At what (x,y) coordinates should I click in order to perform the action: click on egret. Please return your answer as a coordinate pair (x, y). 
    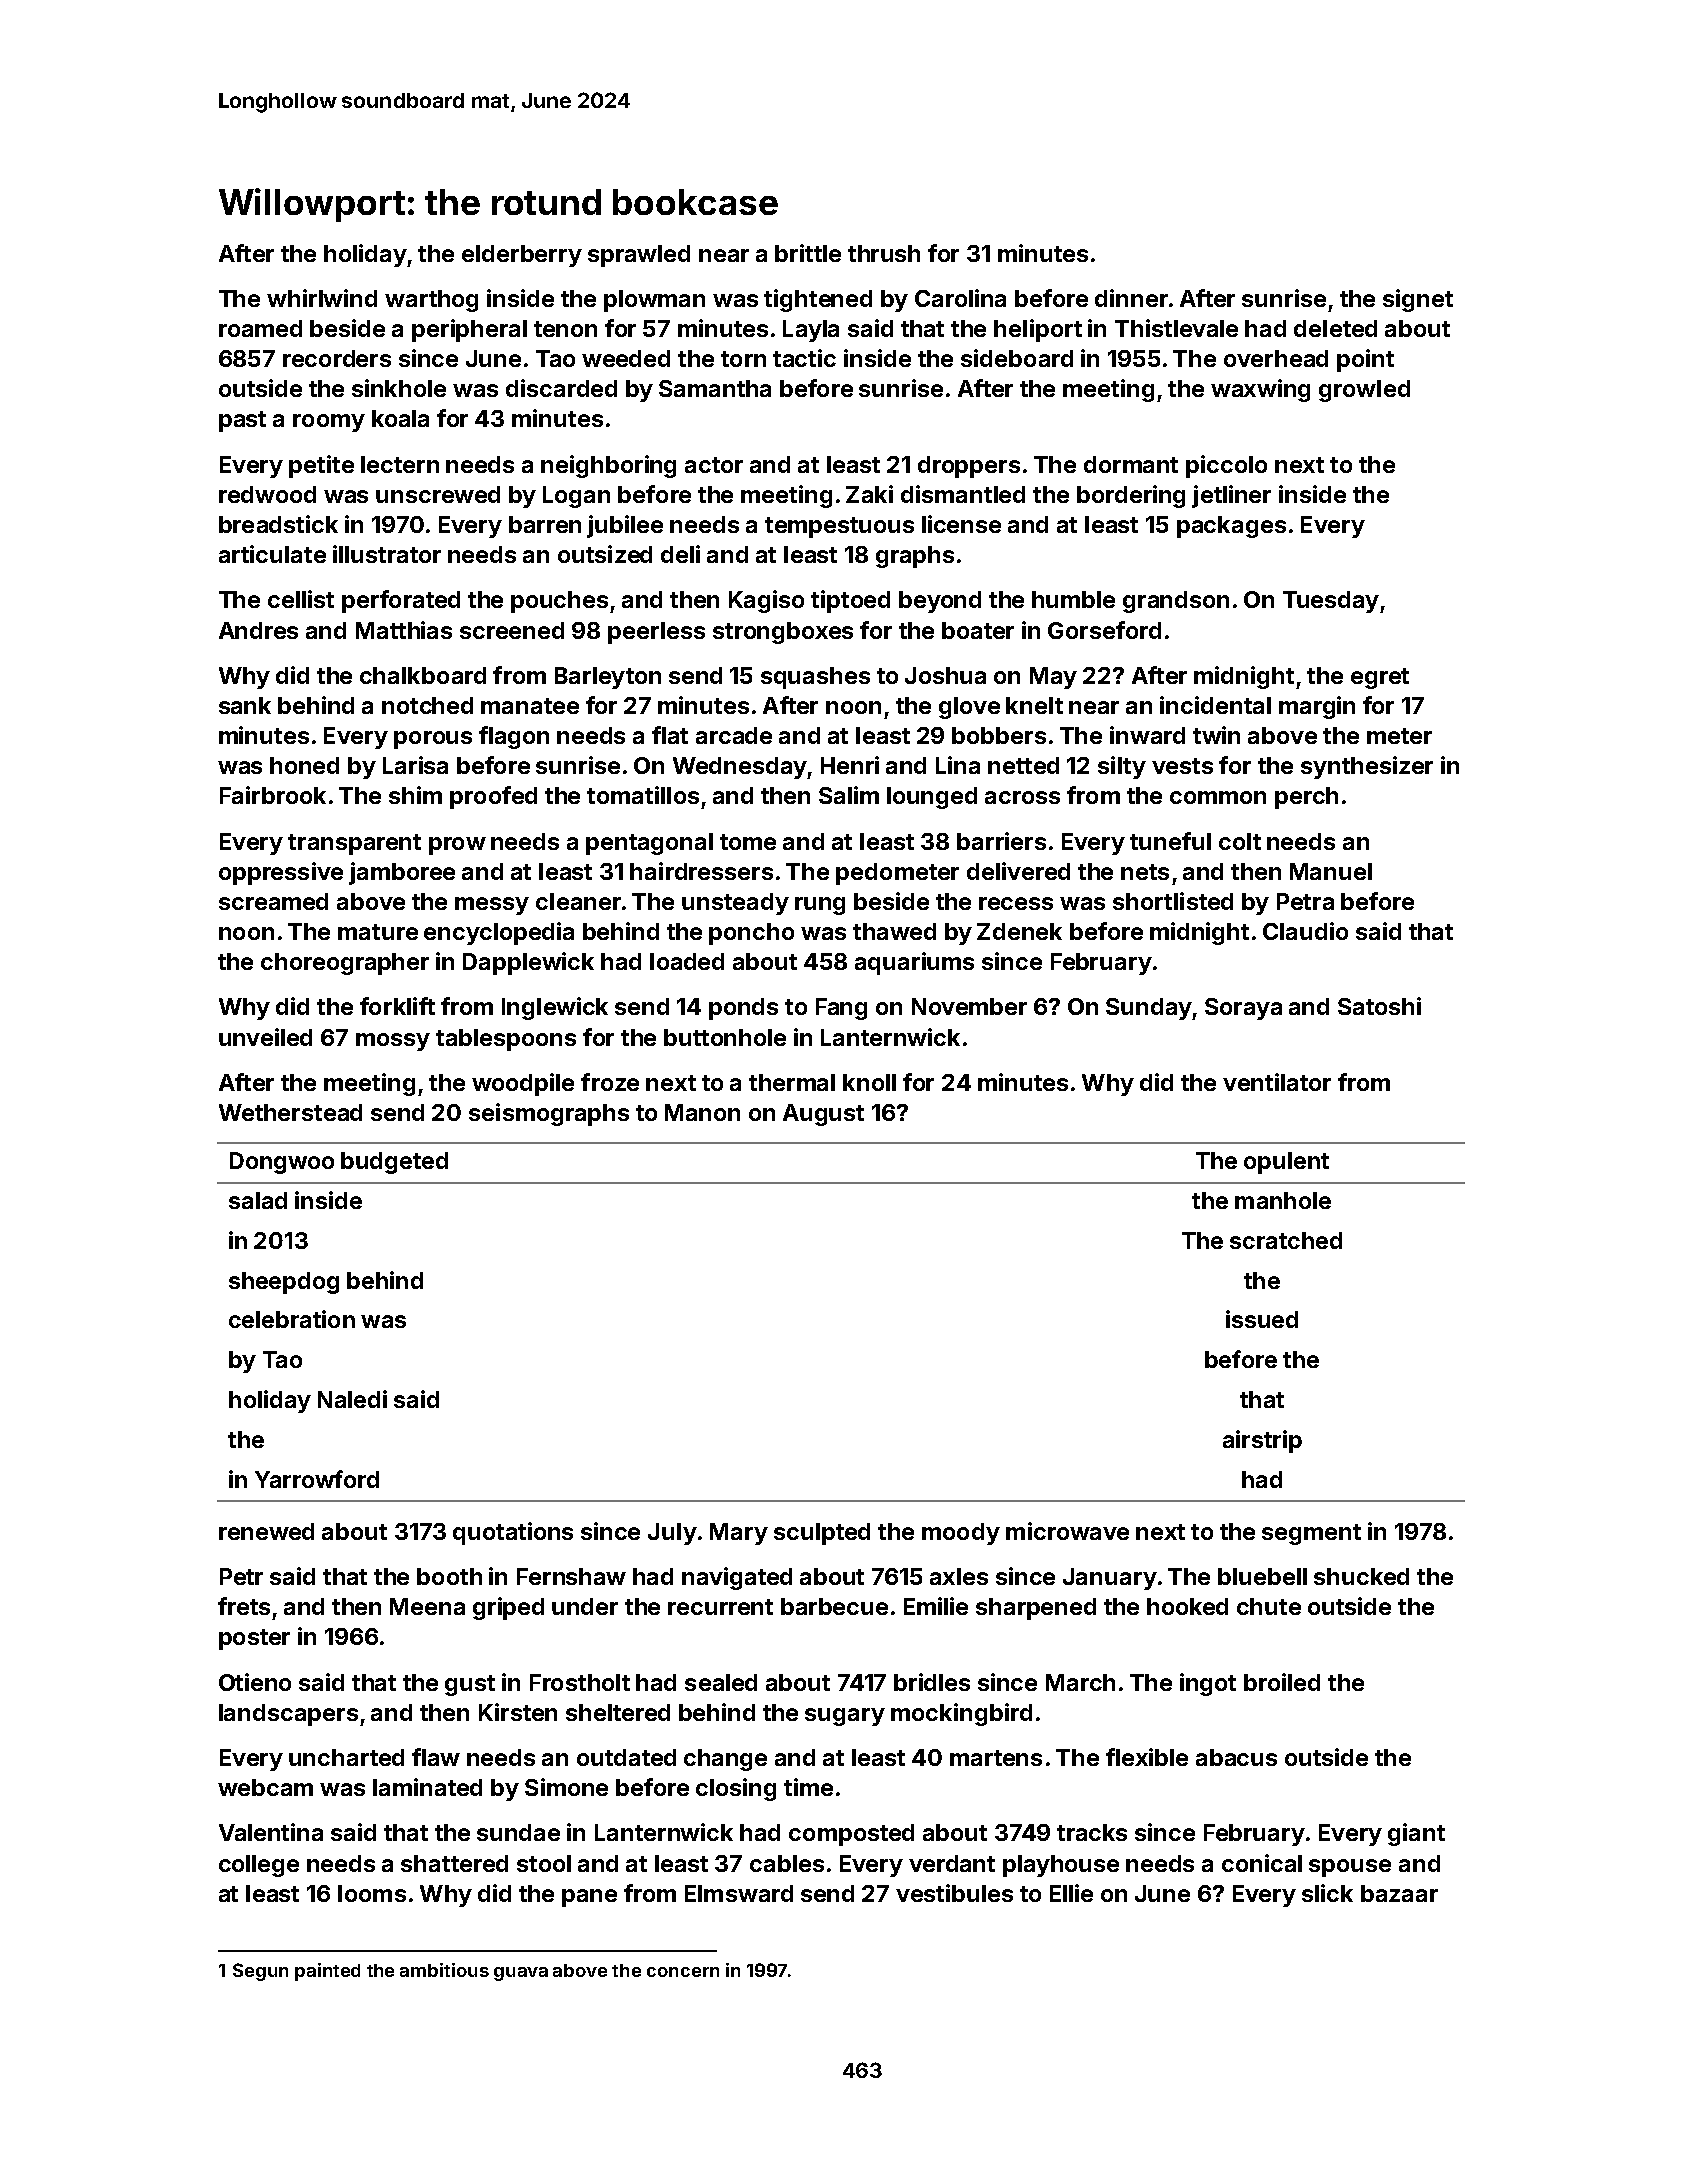
    Looking at the image, I should click on (1380, 678).
